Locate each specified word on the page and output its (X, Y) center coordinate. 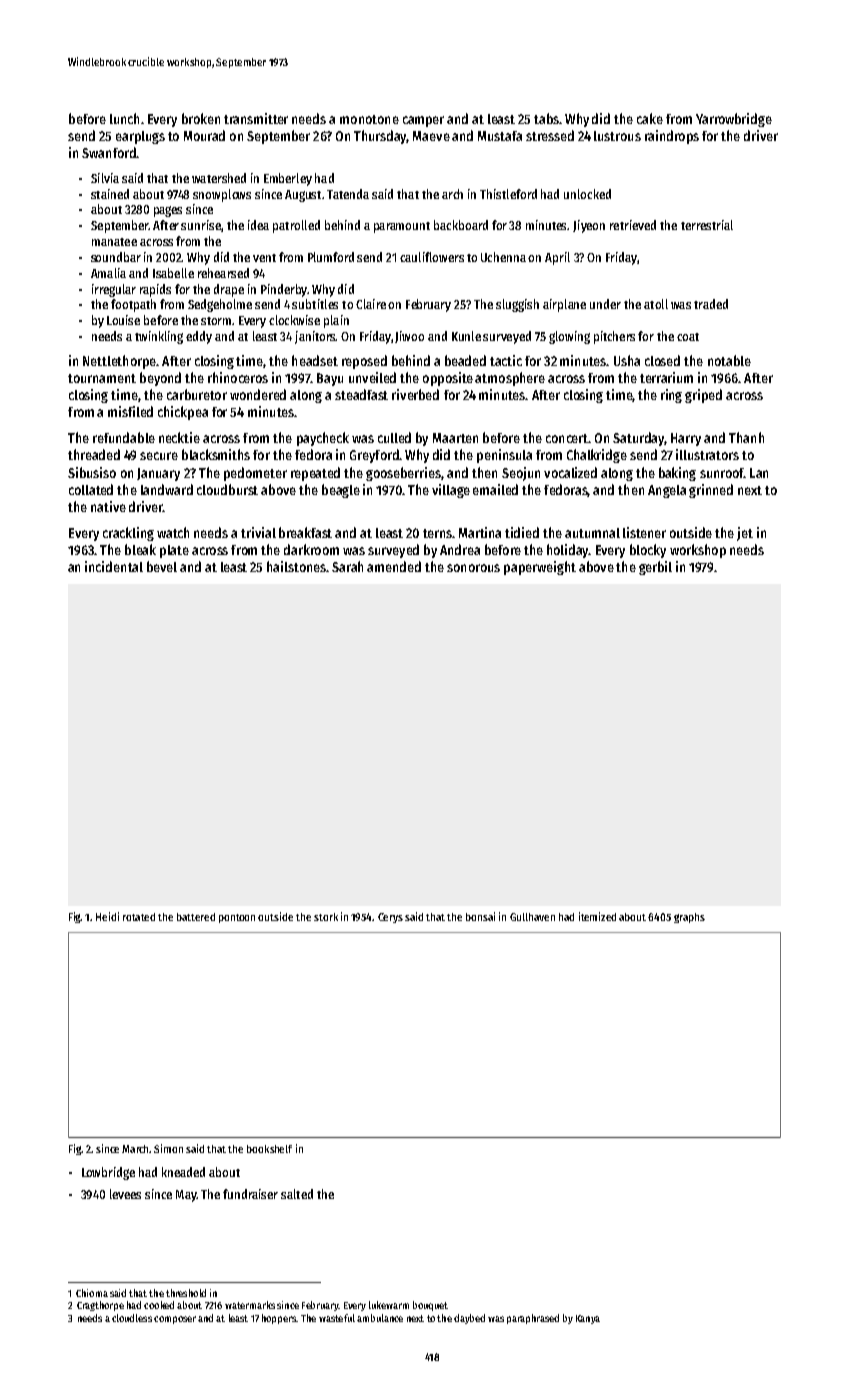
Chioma (92, 1293)
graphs (689, 918)
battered (196, 917)
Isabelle (173, 273)
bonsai (480, 916)
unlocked (587, 194)
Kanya (588, 1319)
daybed (469, 1319)
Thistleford (508, 194)
